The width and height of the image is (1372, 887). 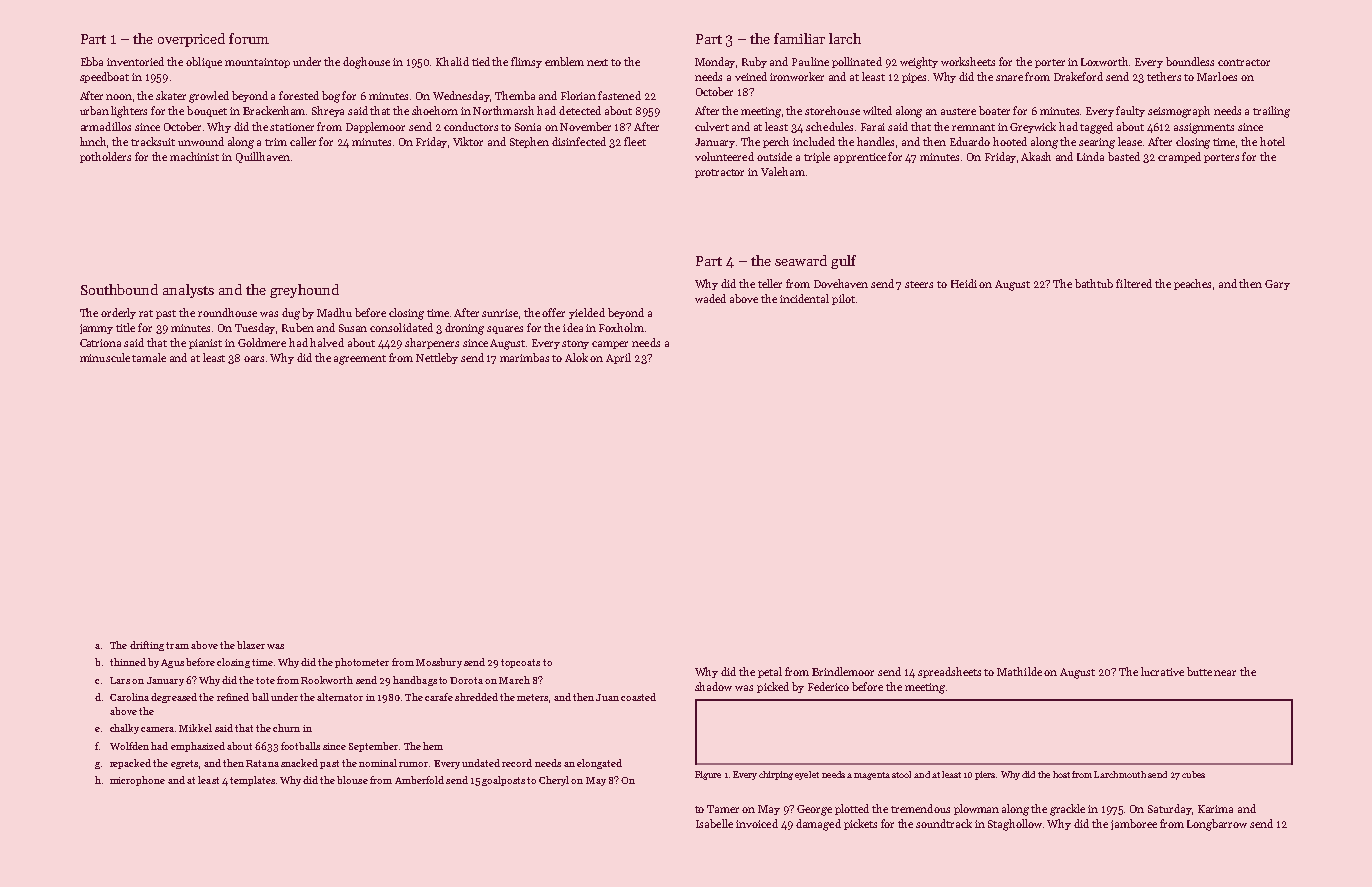 I want to click on microphone, so click(x=137, y=781).
